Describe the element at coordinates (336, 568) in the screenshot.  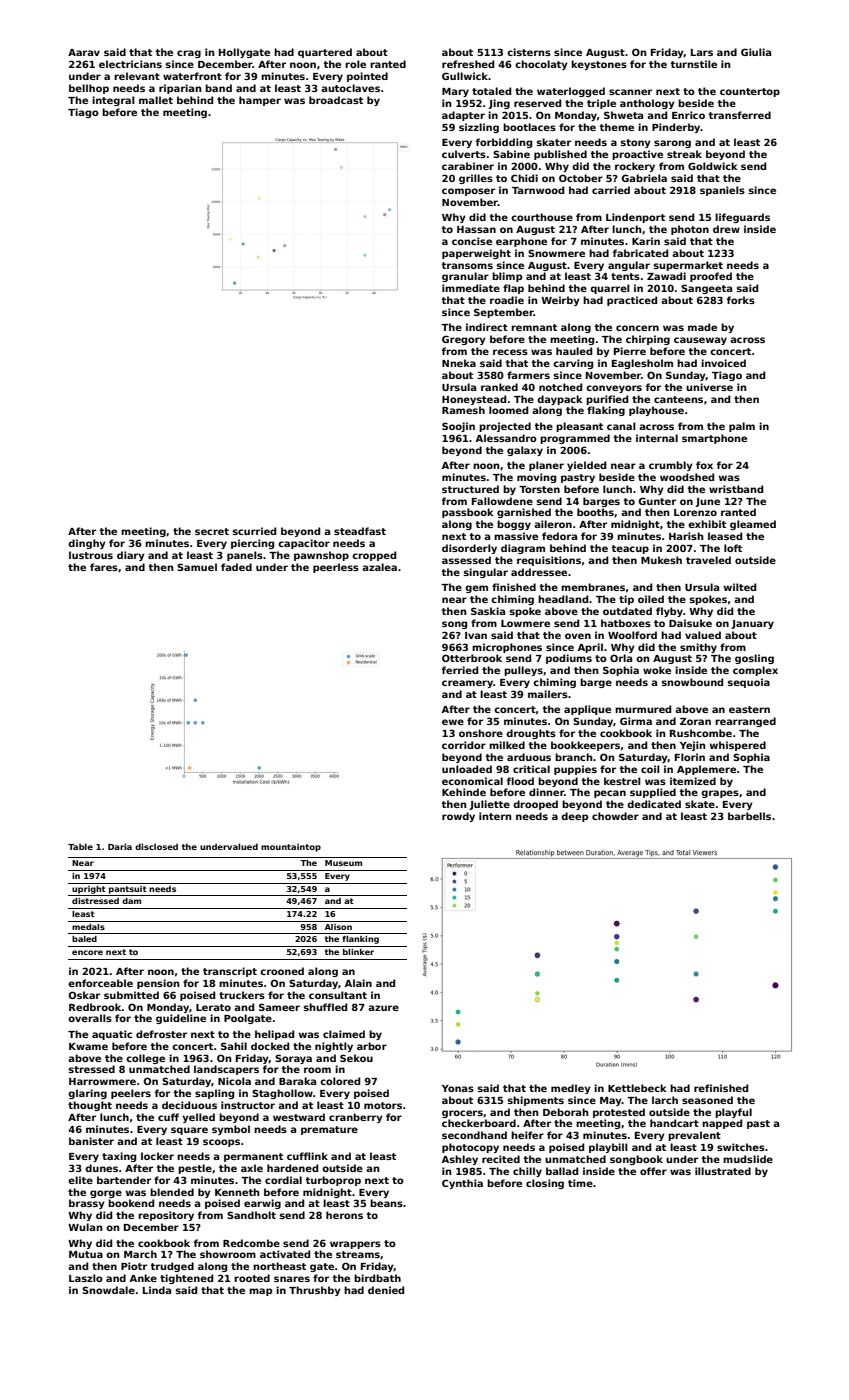
I see `peerless` at that location.
